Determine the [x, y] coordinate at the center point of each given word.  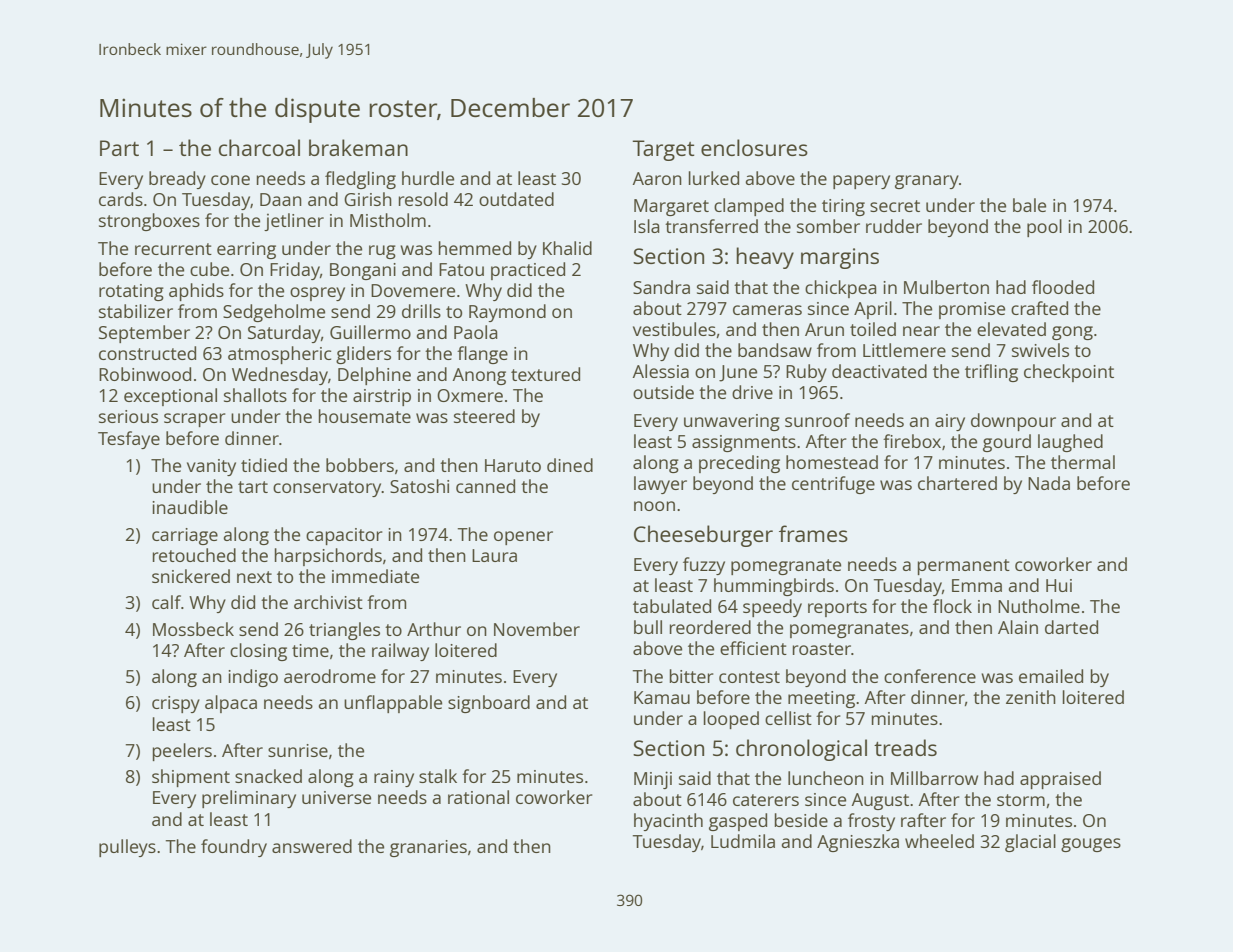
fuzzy [704, 566]
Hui [1059, 585]
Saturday [284, 334]
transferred [711, 226]
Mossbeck [193, 629]
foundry [234, 848]
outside [663, 392]
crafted [1039, 308]
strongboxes [149, 222]
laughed [1070, 443]
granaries [428, 848]
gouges [1091, 845]
